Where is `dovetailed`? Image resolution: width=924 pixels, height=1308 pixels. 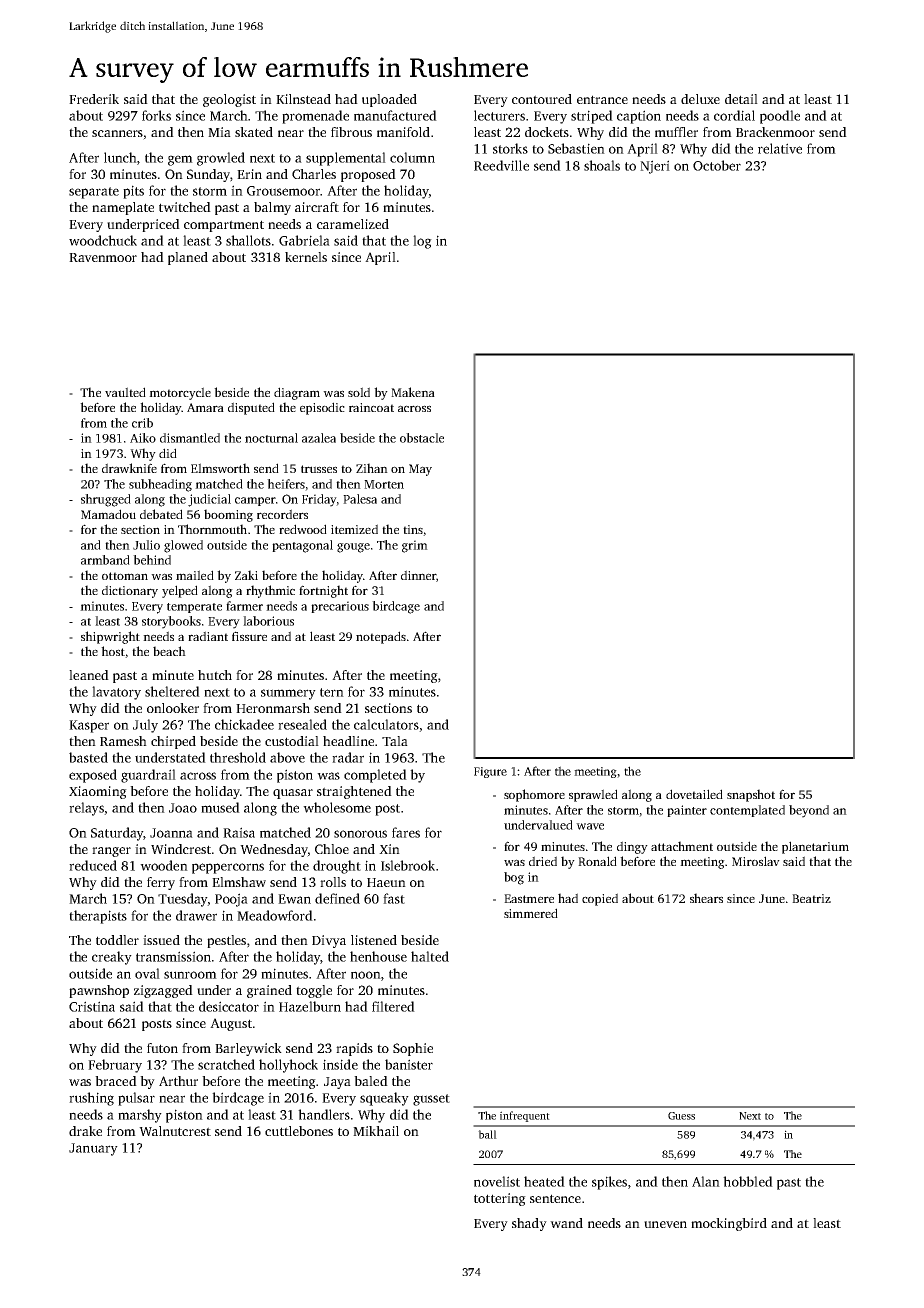 dovetailed is located at coordinates (694, 794).
